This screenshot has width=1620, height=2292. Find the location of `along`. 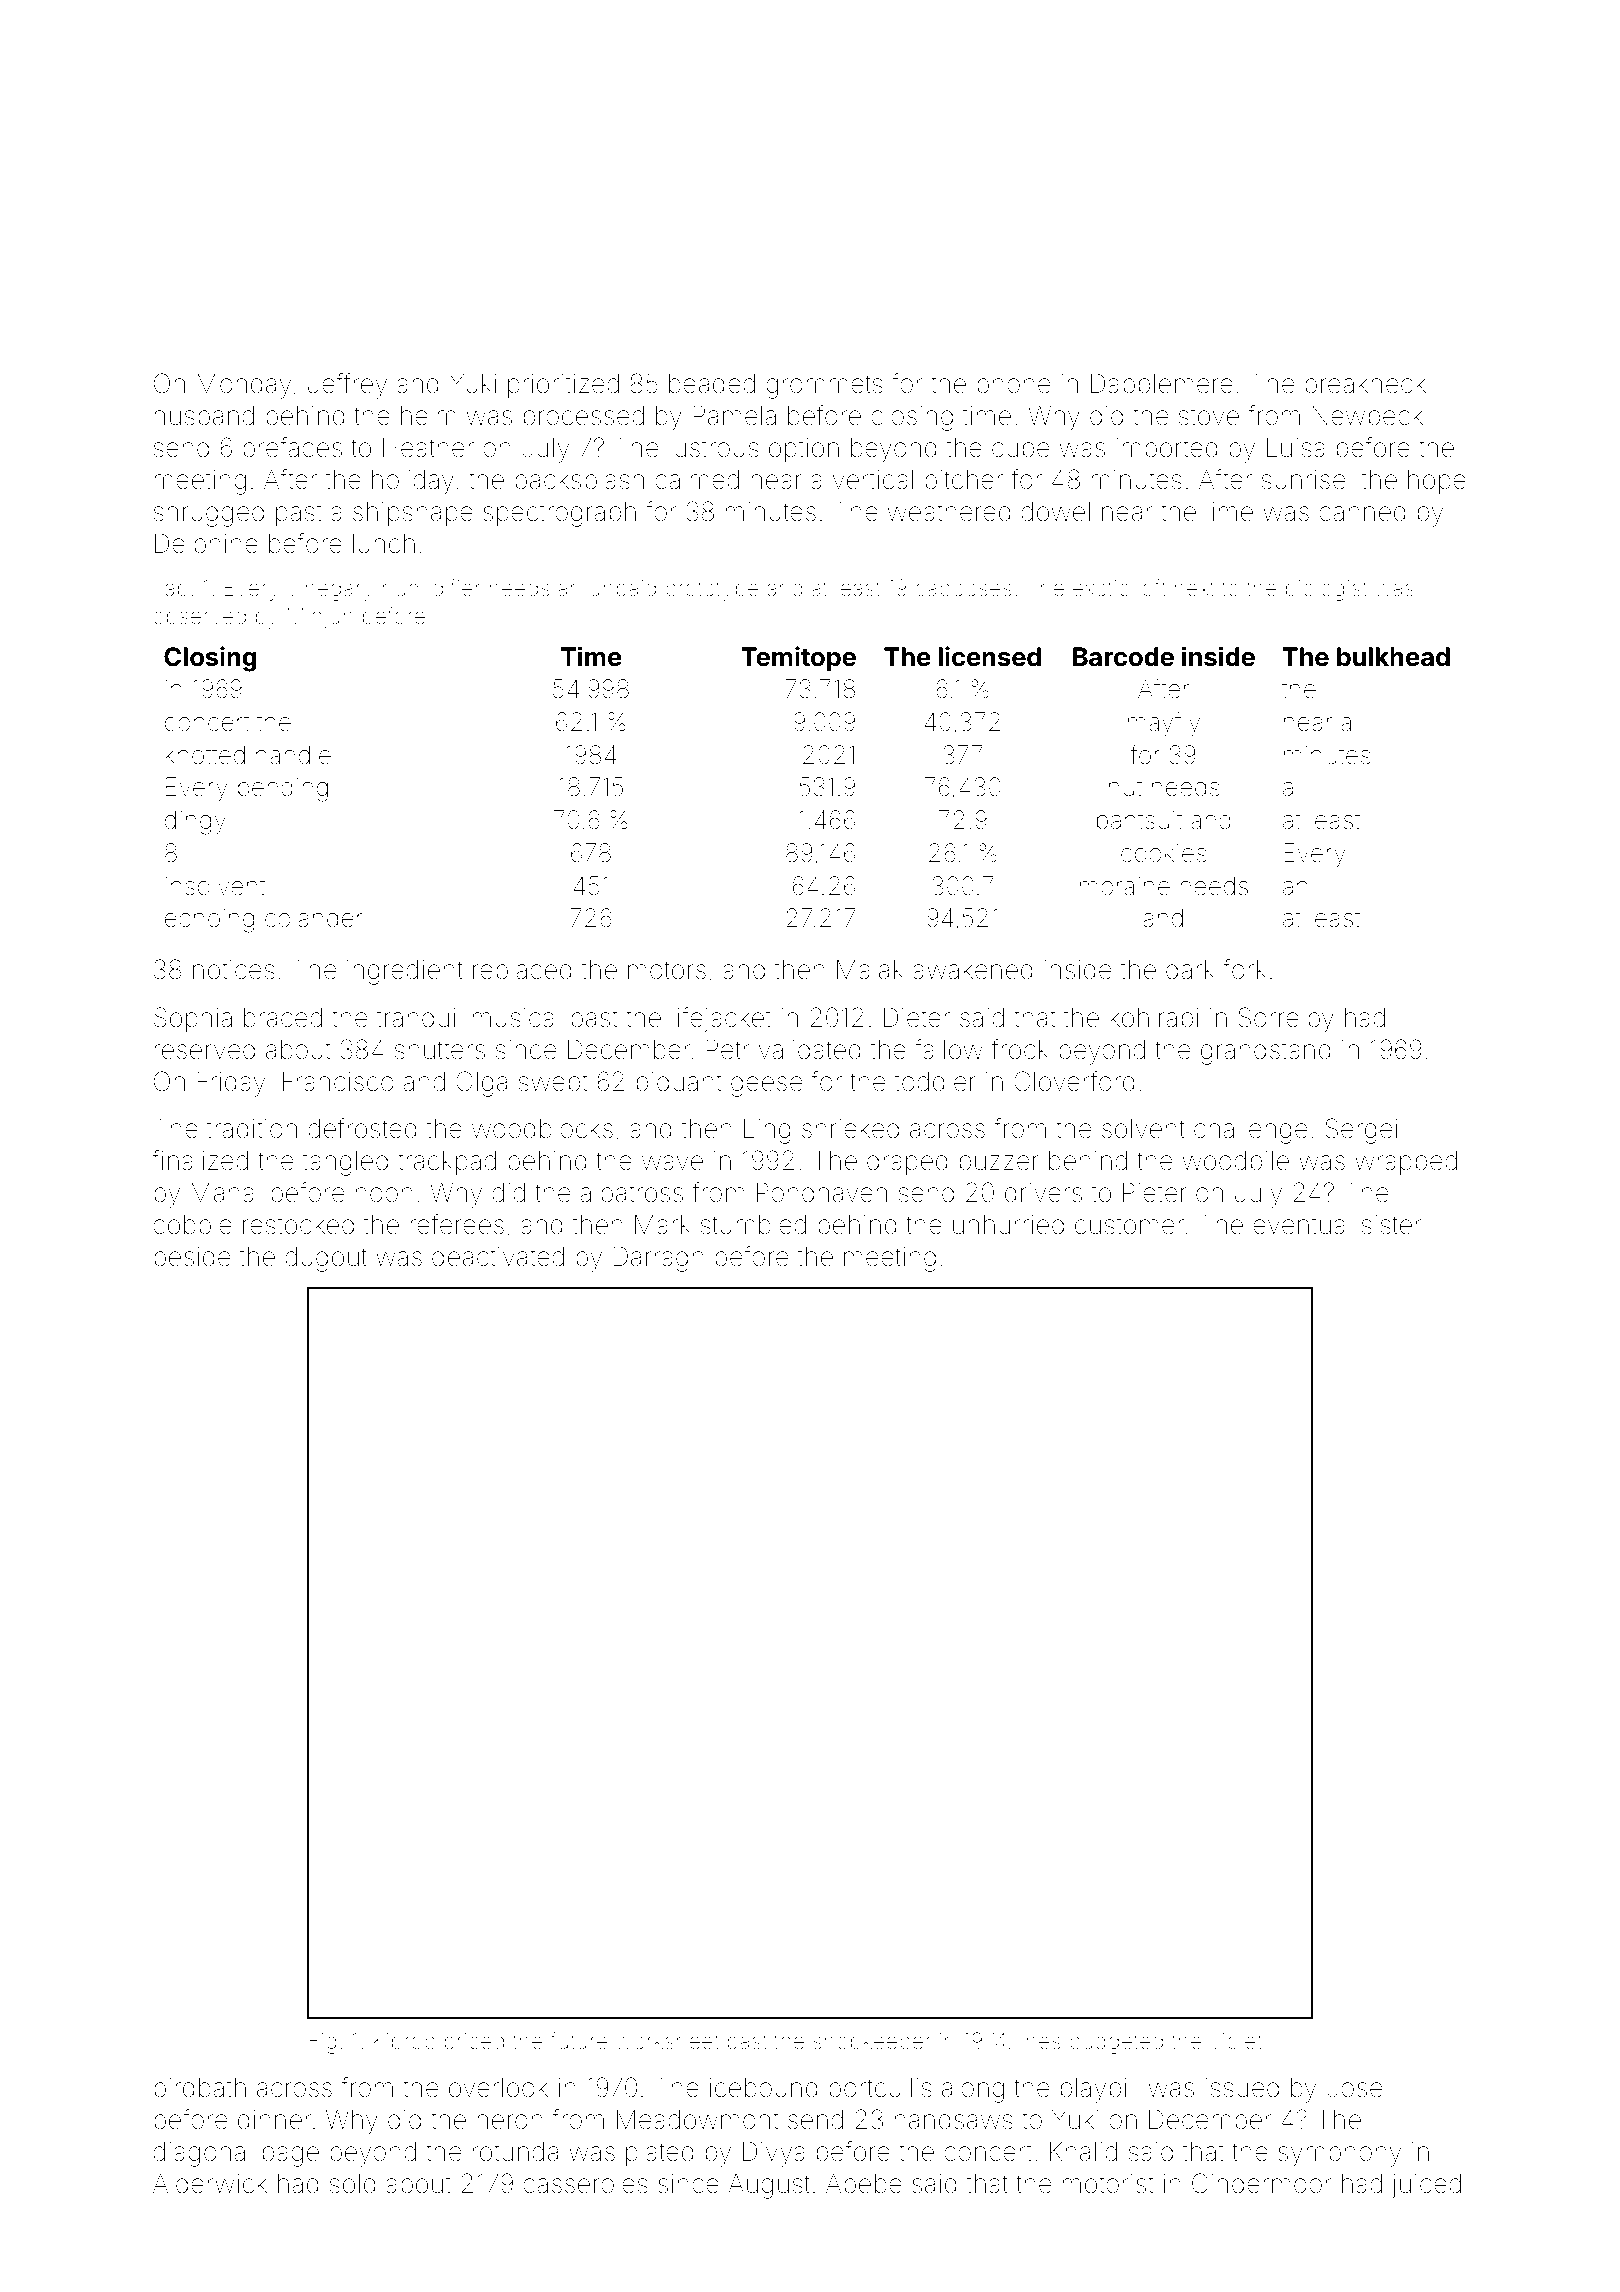

along is located at coordinates (973, 2090).
